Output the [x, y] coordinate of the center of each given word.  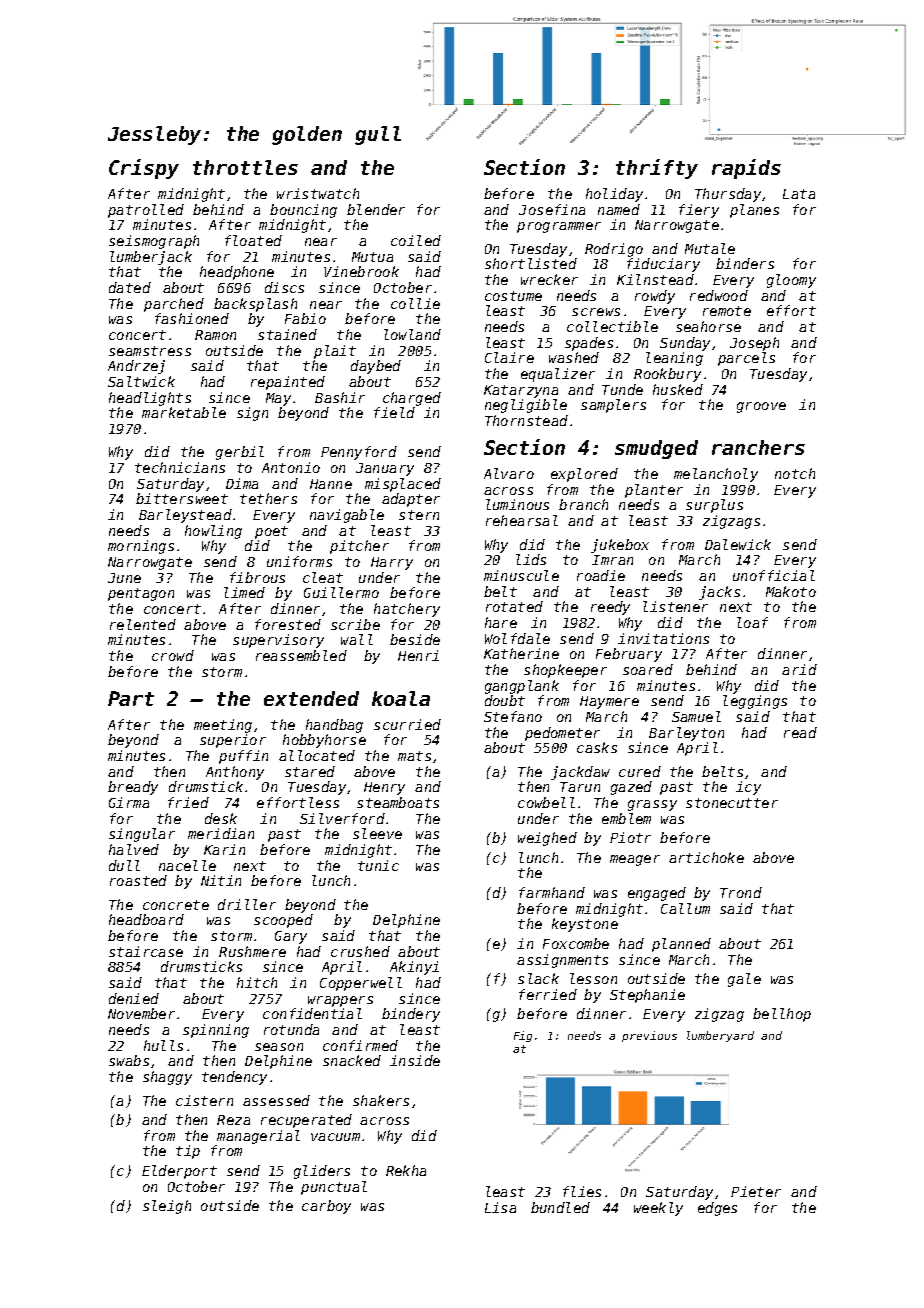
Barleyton [686, 734]
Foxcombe [576, 943]
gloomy [791, 281]
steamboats [398, 802]
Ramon [215, 335]
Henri [418, 655]
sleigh [167, 1207]
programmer [559, 227]
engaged [657, 894]
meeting [223, 726]
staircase [146, 951]
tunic [378, 865]
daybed [376, 367]
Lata [799, 194]
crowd [173, 655]
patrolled [146, 211]
